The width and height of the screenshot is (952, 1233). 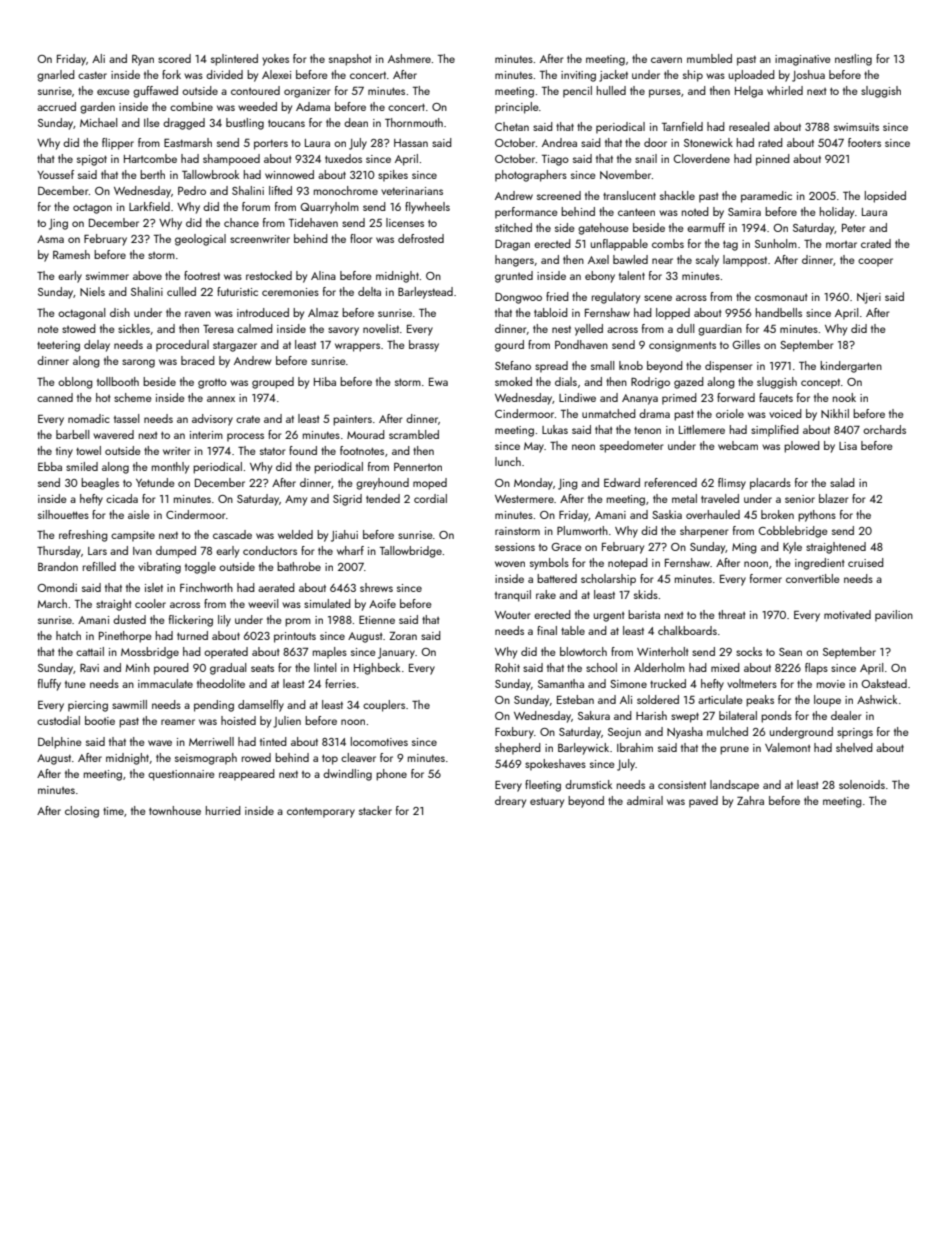 I want to click on braced, so click(x=198, y=360).
